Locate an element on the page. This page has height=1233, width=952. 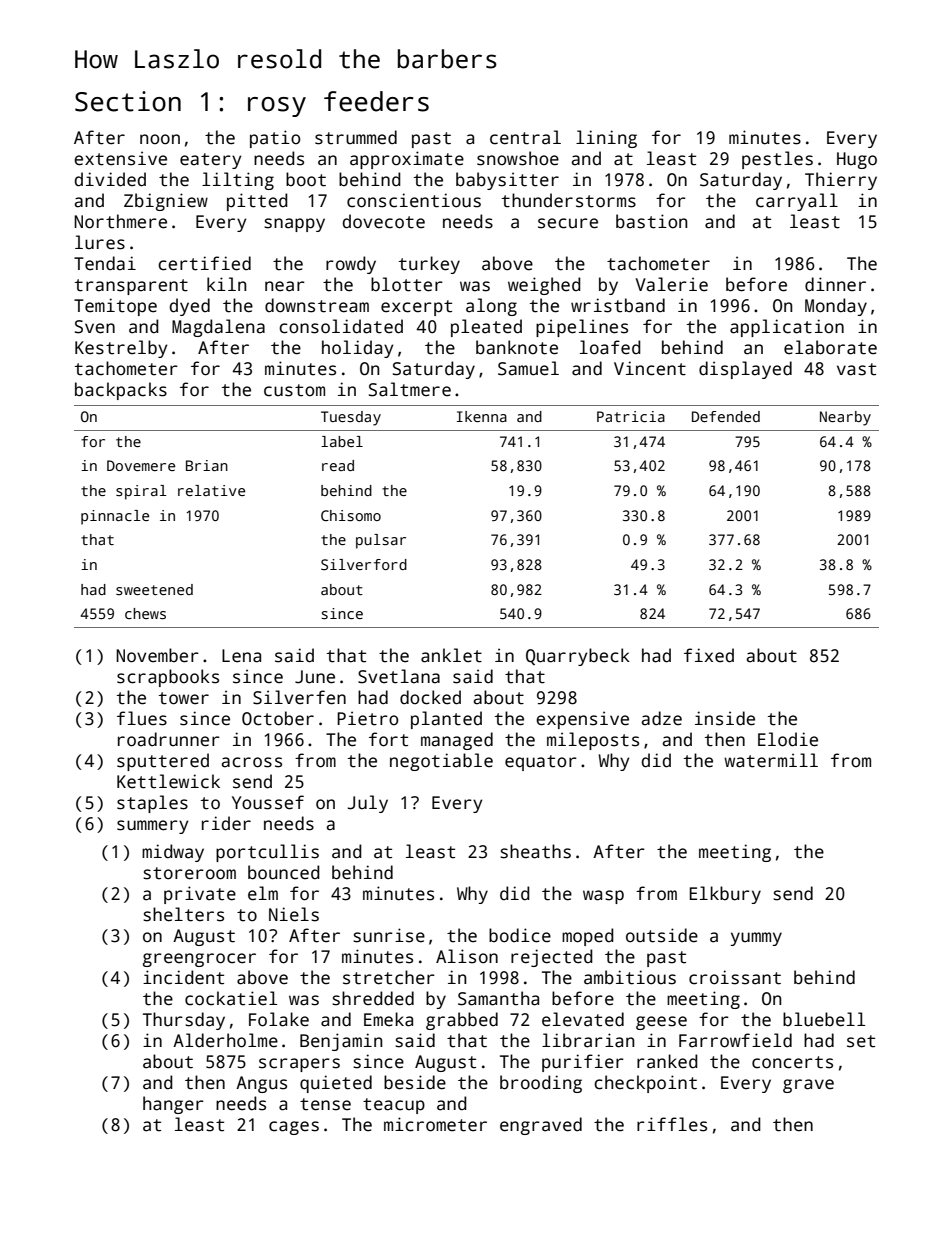
staples is located at coordinates (152, 804).
